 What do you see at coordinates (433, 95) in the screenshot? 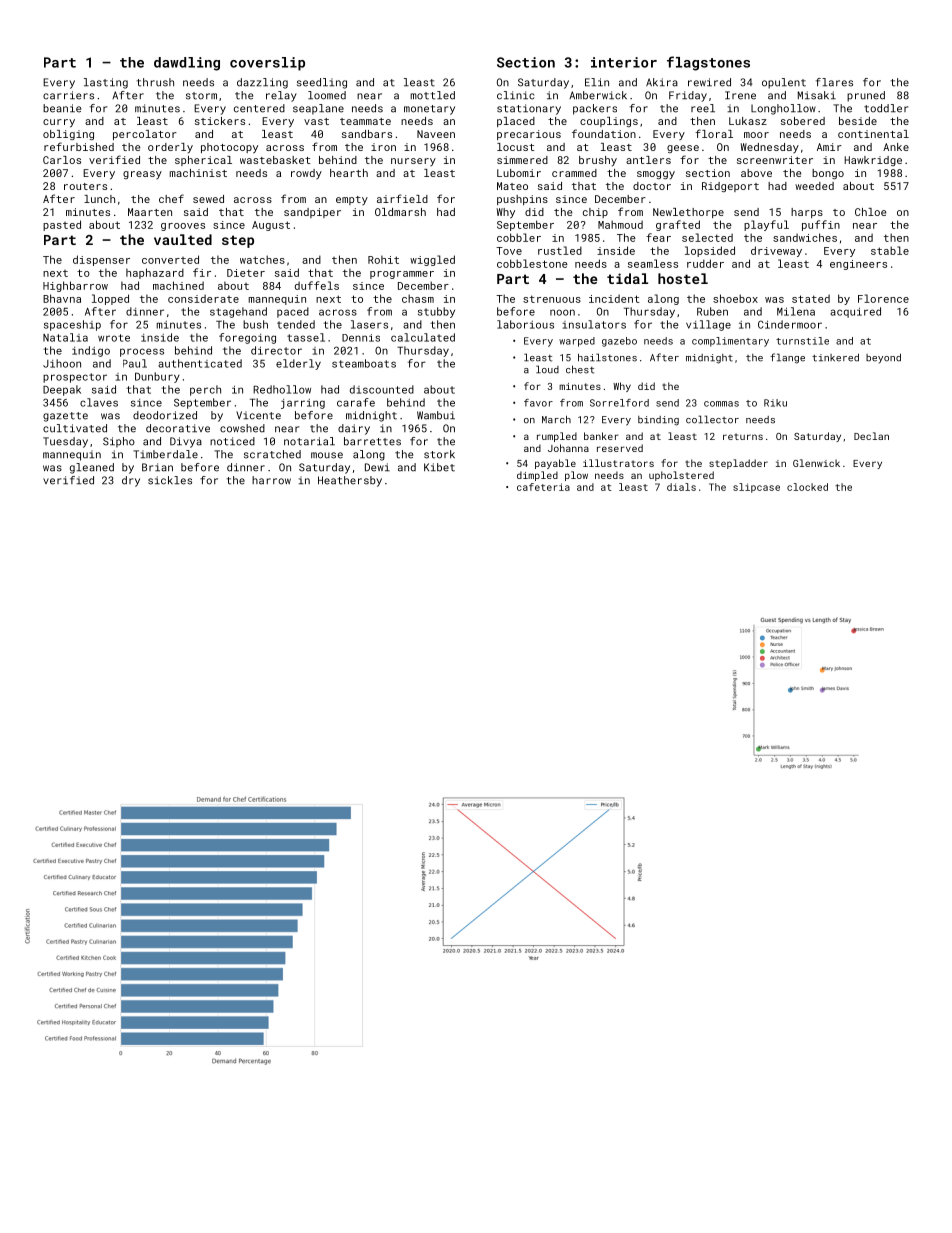
I see `mottled` at bounding box center [433, 95].
